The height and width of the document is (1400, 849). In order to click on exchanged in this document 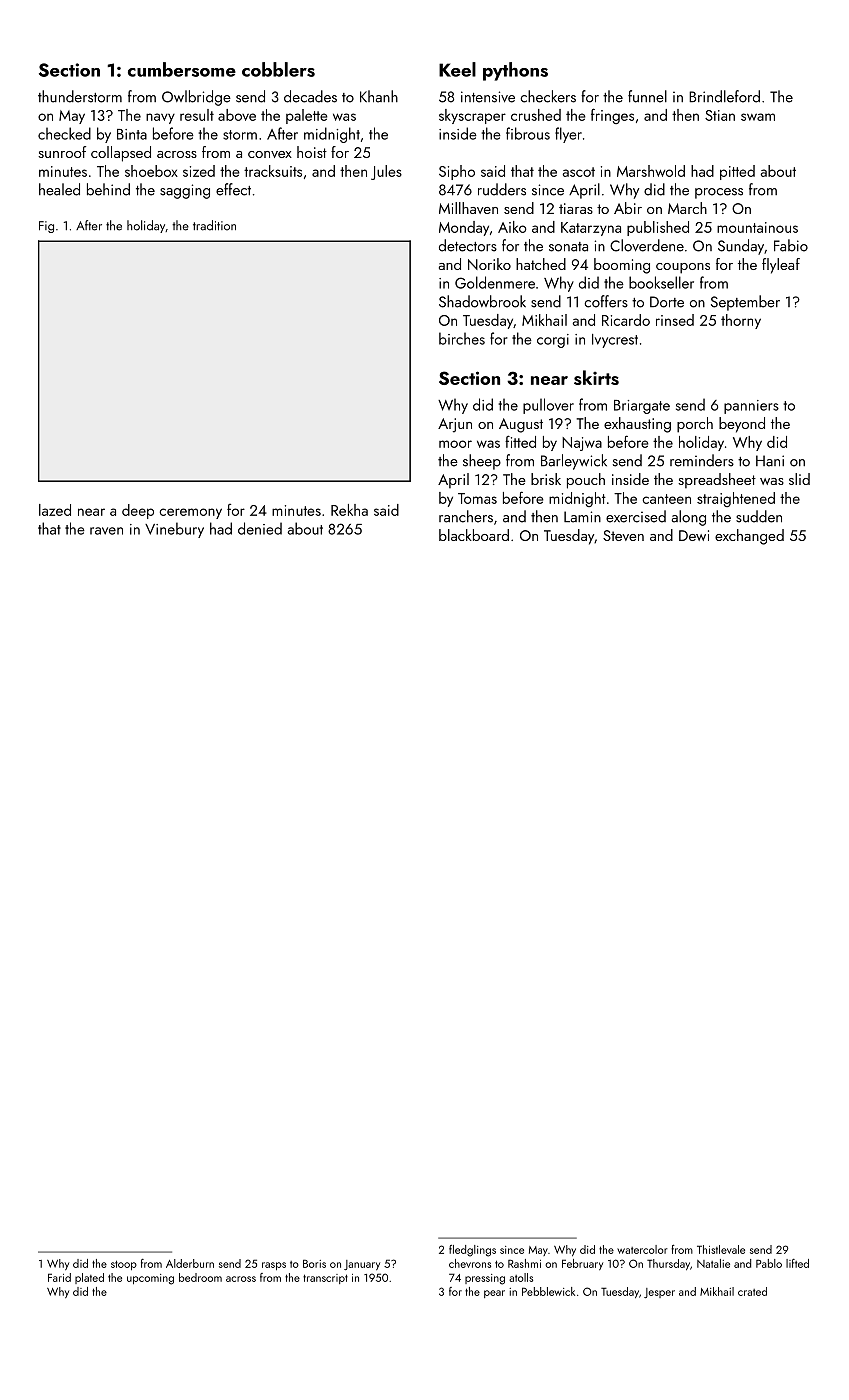, I will do `click(749, 537)`.
